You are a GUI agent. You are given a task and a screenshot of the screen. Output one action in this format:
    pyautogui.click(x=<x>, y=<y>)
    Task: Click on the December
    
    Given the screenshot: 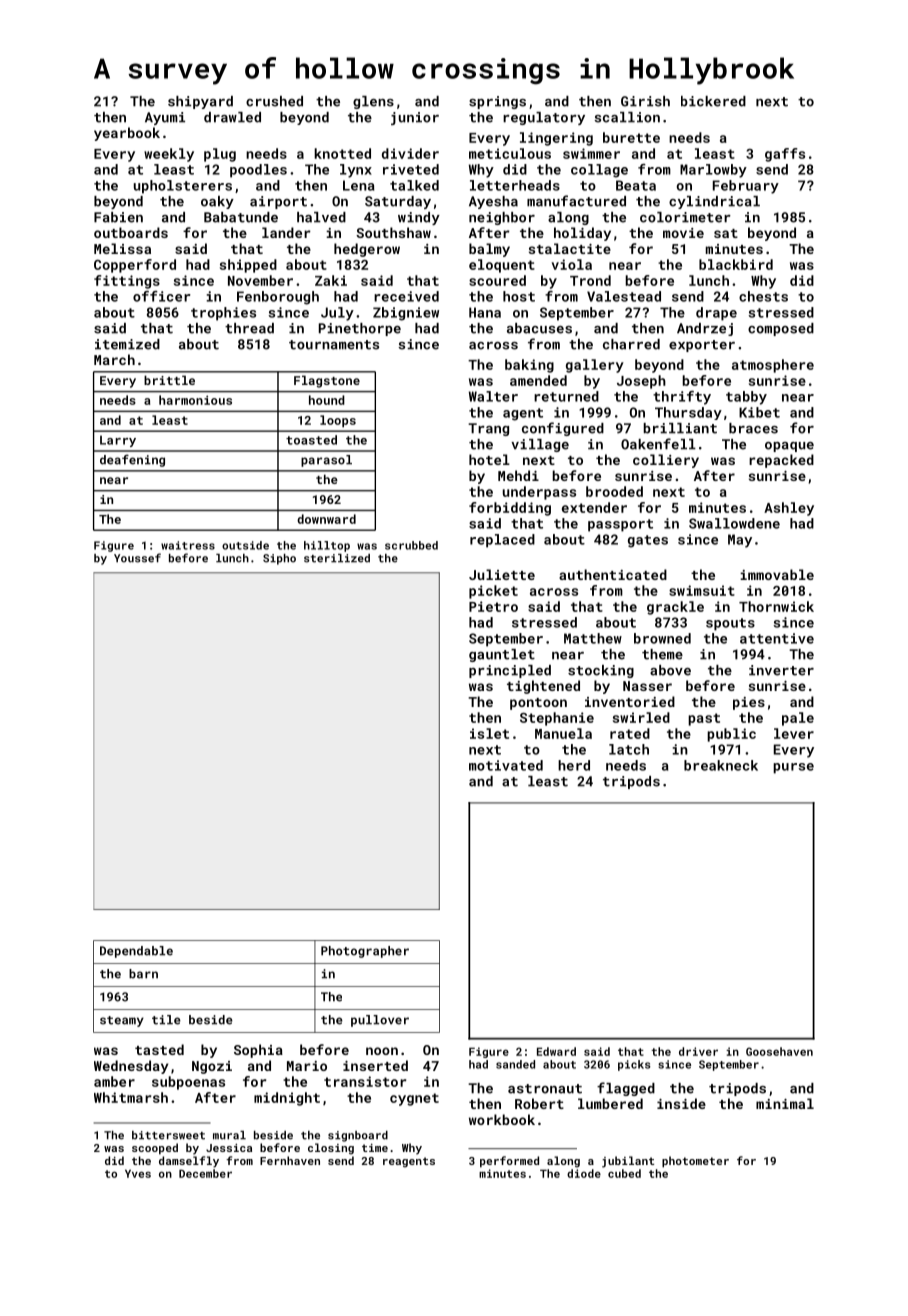 What is the action you would take?
    pyautogui.click(x=205, y=1173)
